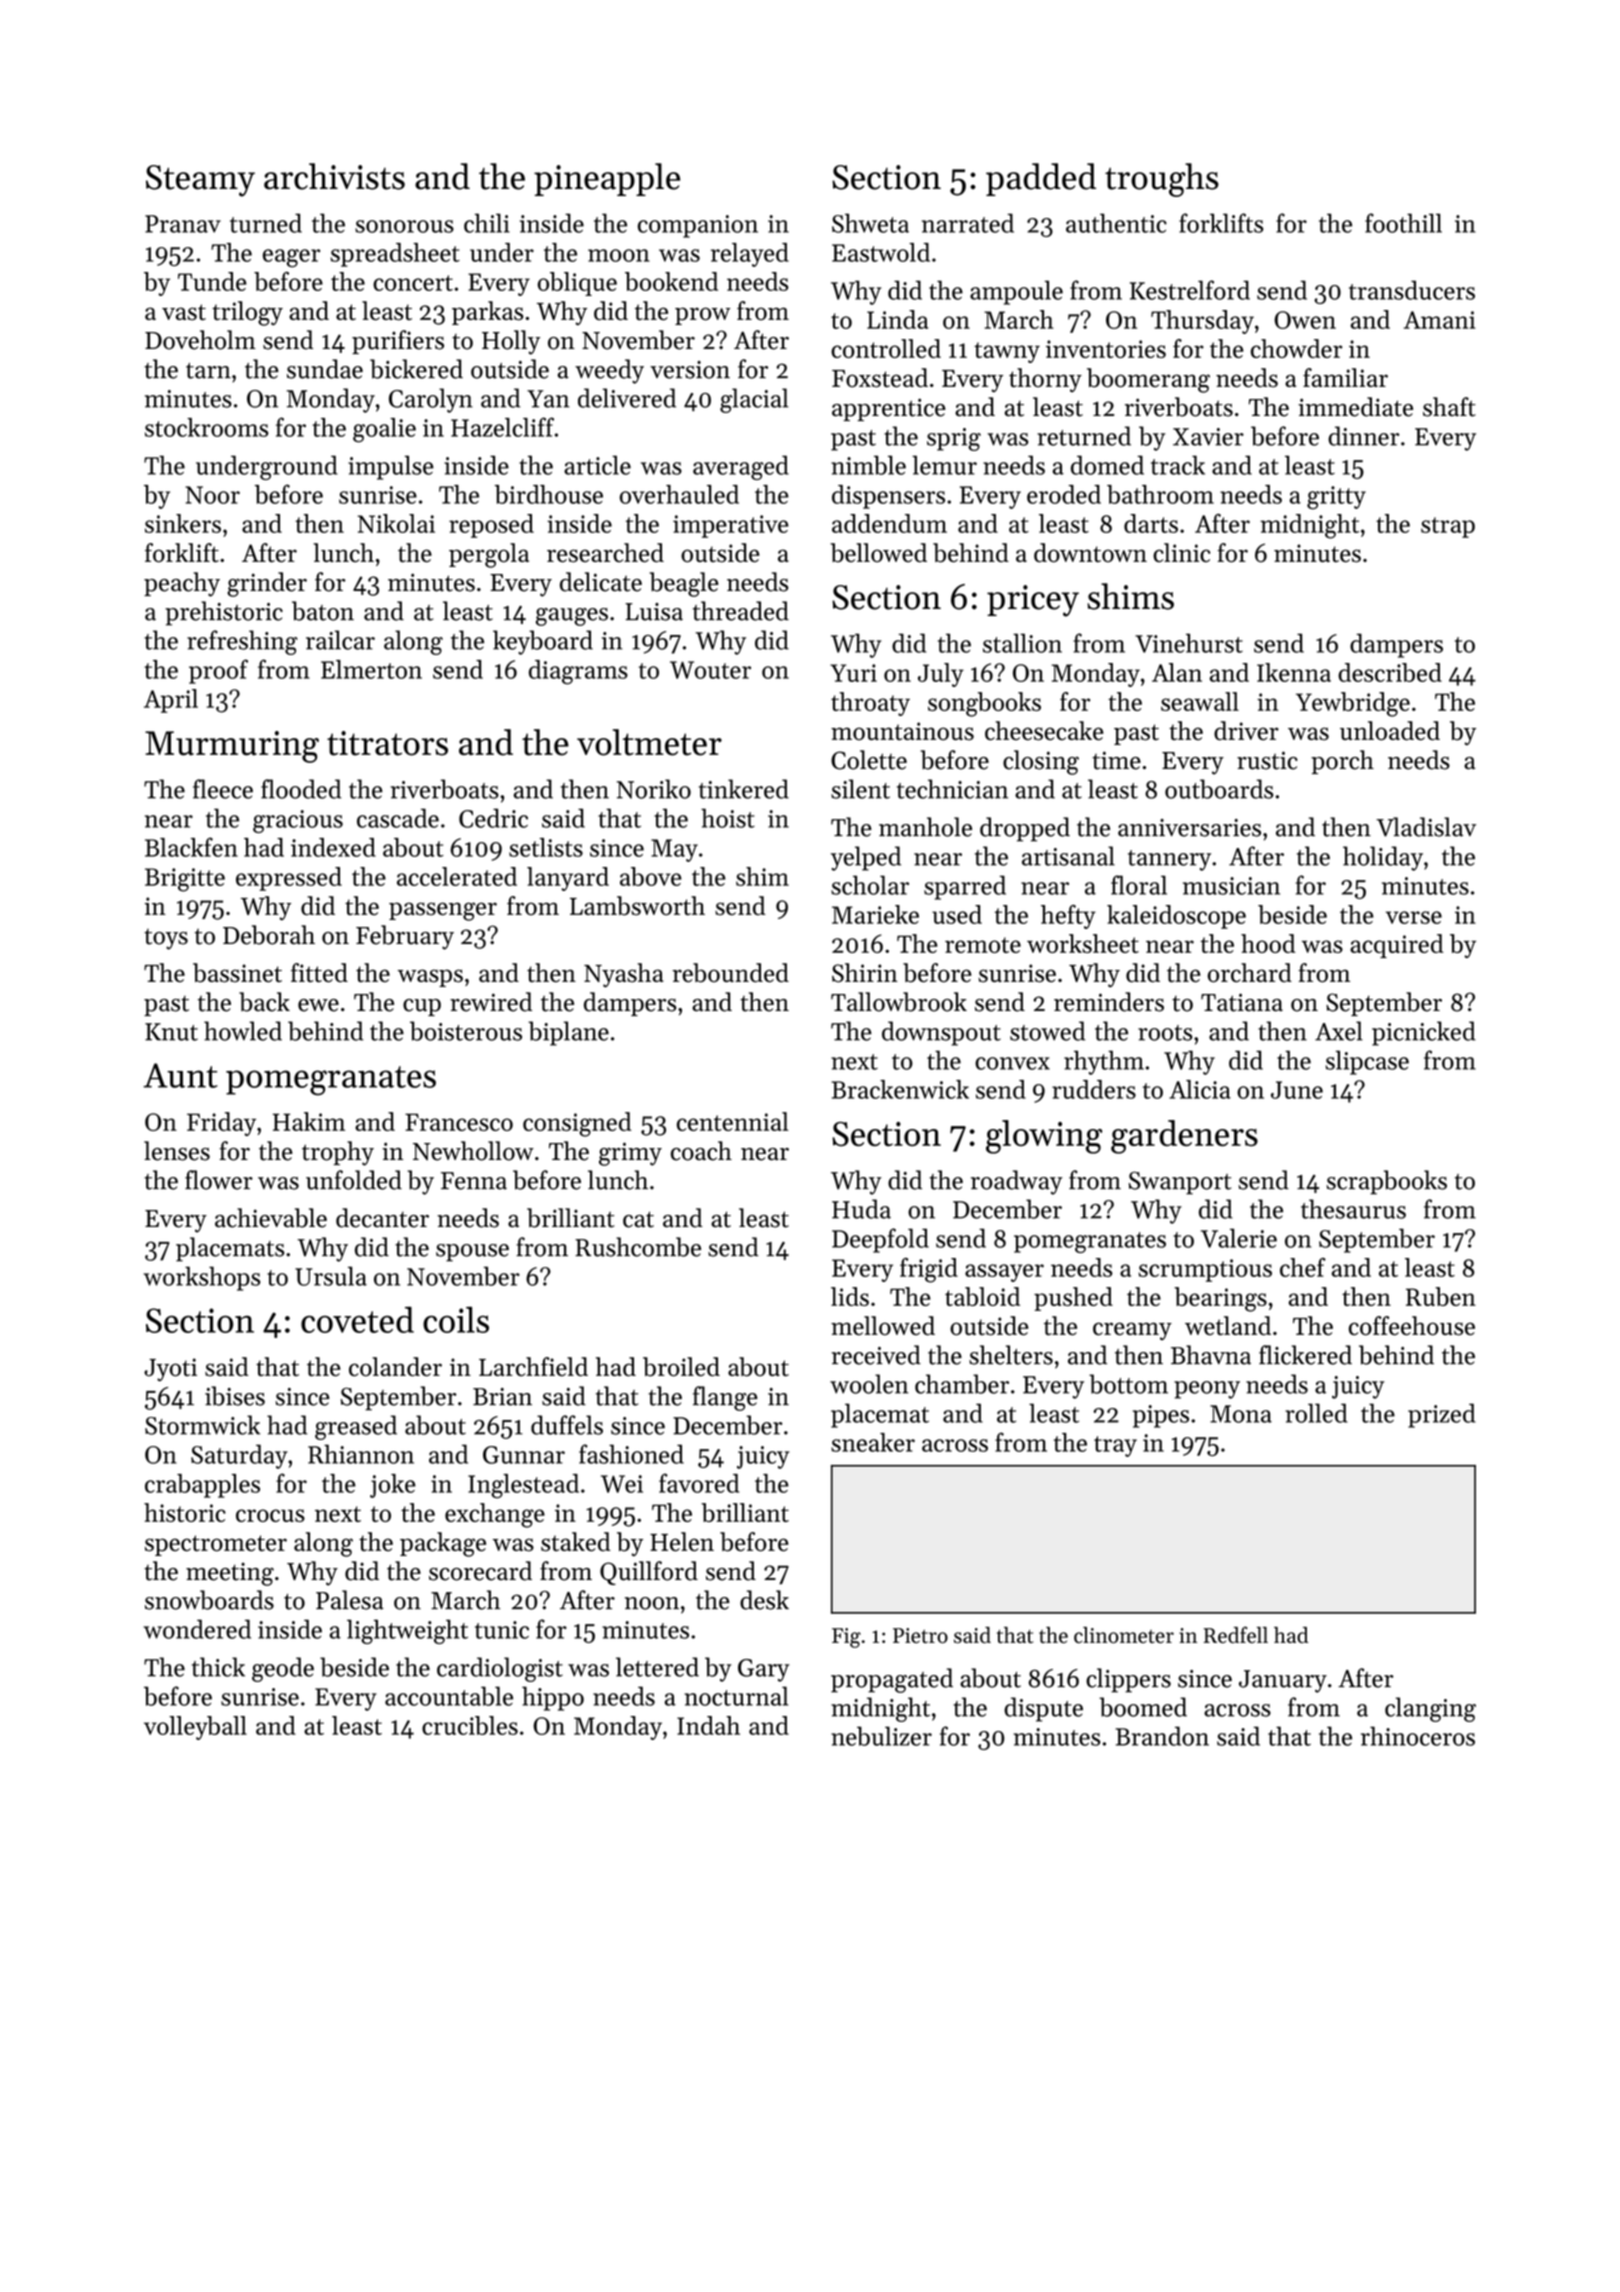 Image resolution: width=1620 pixels, height=2292 pixels. I want to click on pineapple, so click(607, 179).
